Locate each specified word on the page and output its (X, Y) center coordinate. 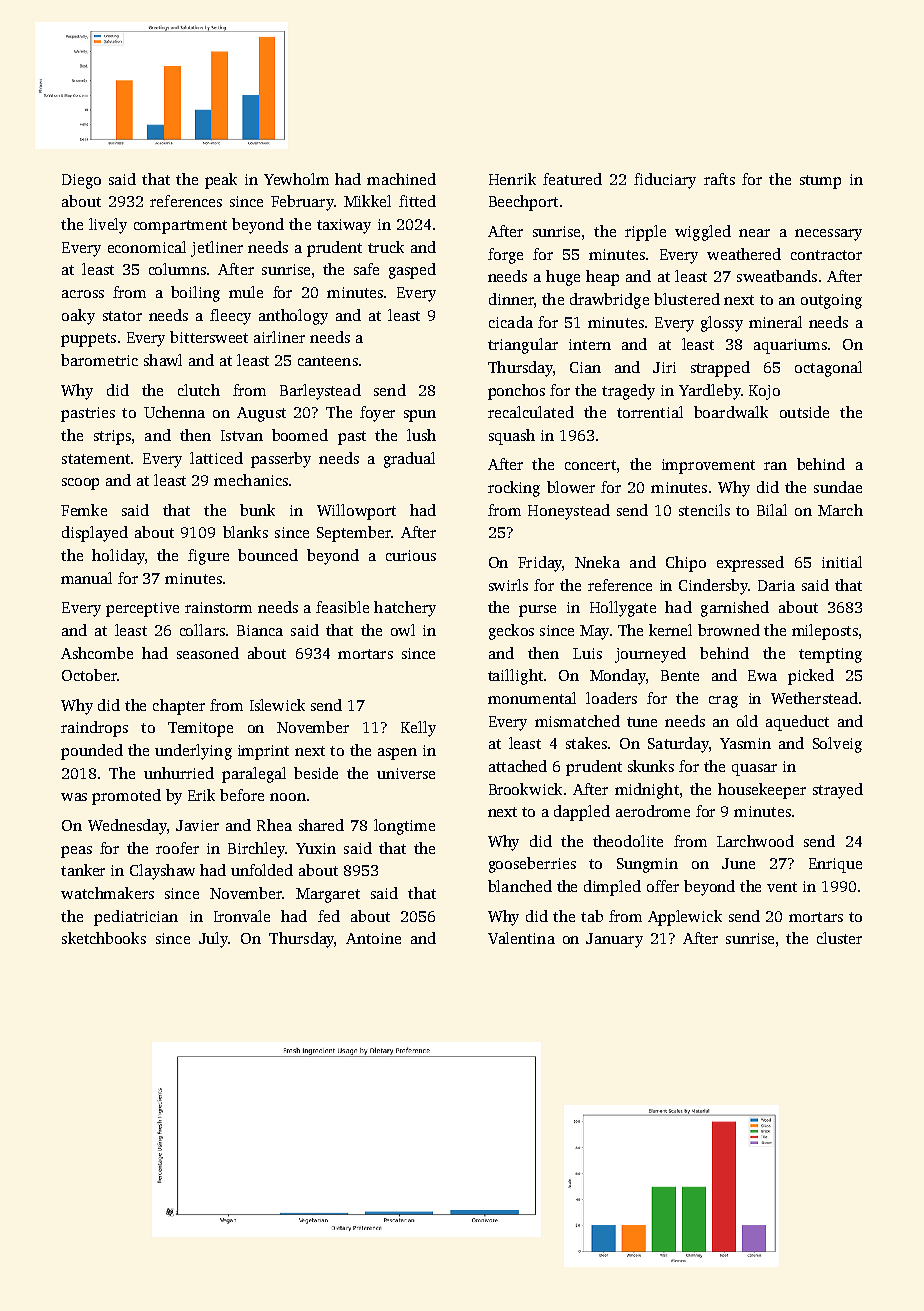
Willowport (356, 512)
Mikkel (367, 201)
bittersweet (209, 337)
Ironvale (242, 916)
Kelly (418, 729)
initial (842, 562)
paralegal (254, 775)
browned (729, 630)
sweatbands (777, 276)
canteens (328, 361)
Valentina (521, 938)
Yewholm (296, 179)
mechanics (251, 480)
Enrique (835, 865)
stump (820, 182)
